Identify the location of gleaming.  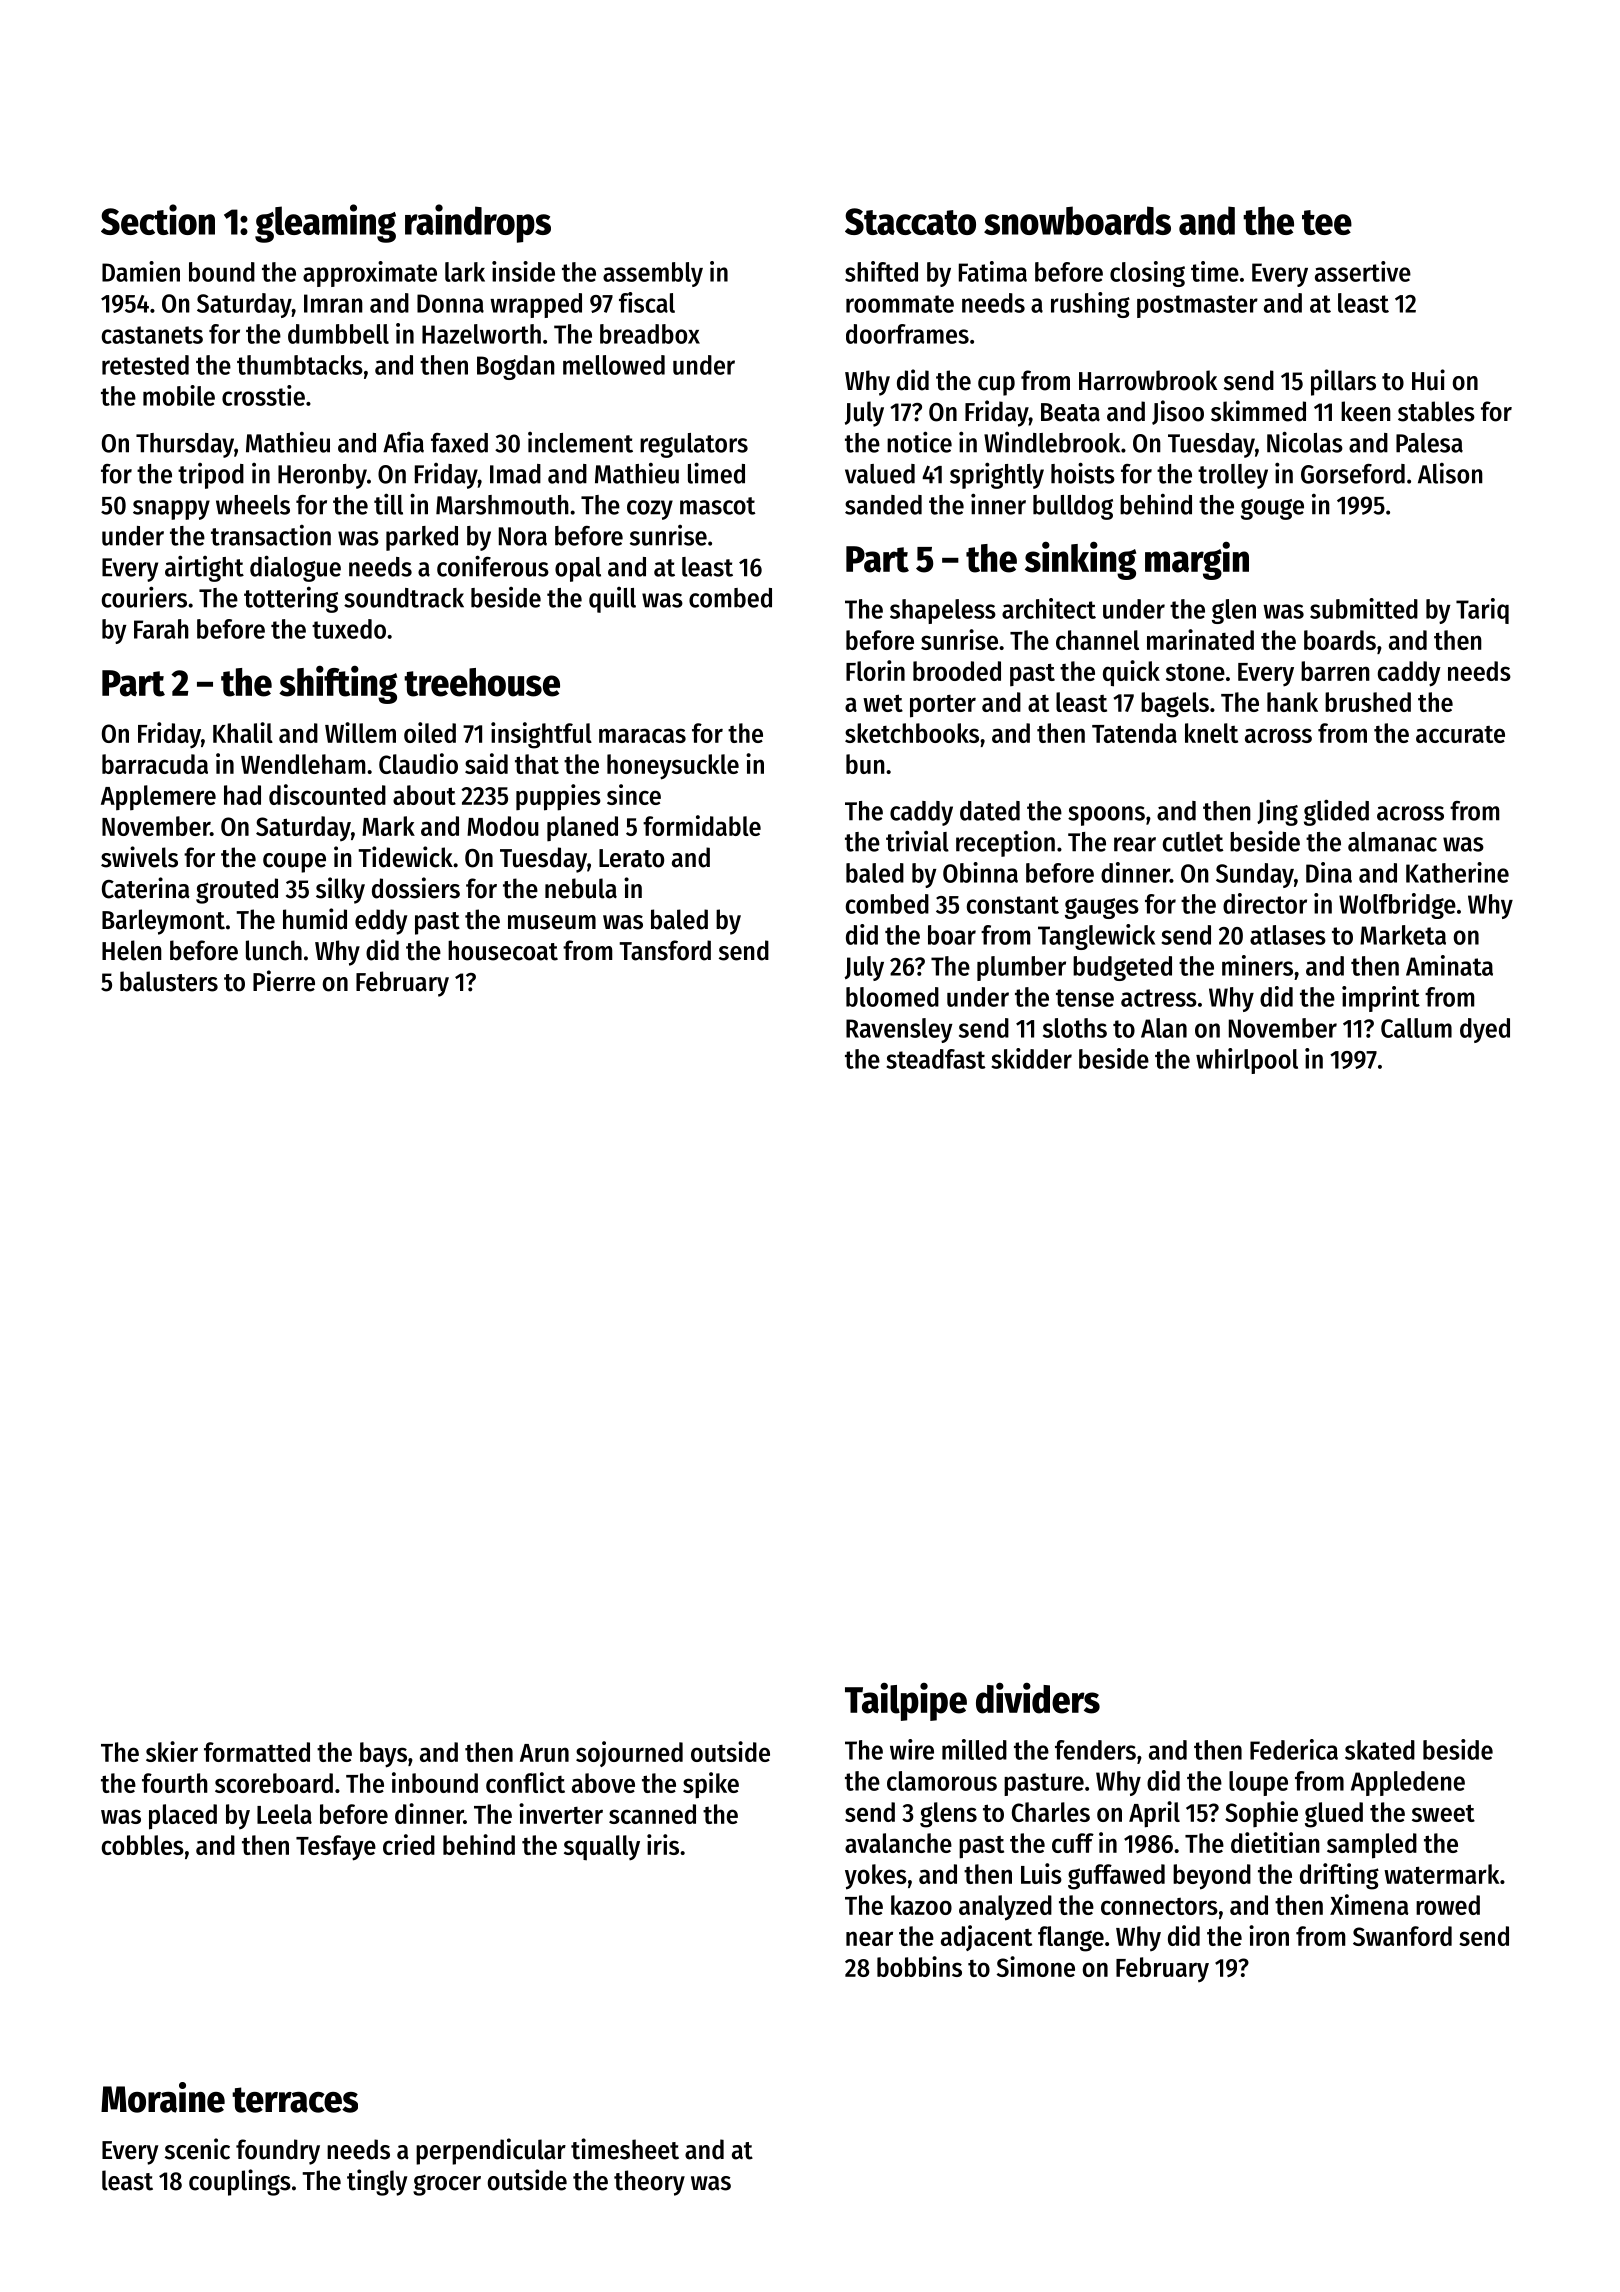
(325, 223).
